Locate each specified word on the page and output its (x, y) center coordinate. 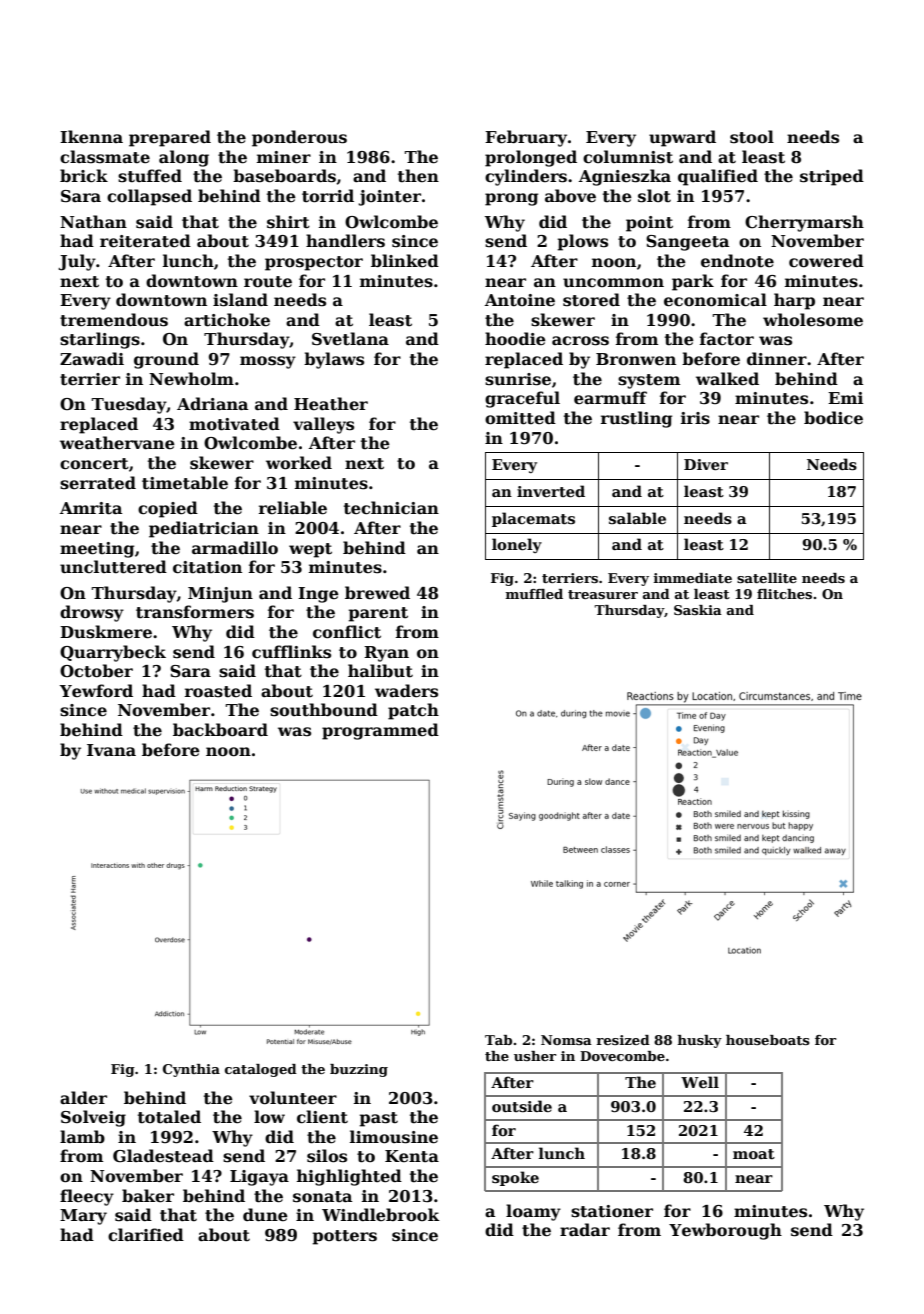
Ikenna (91, 136)
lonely (517, 545)
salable (637, 518)
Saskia (698, 610)
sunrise (518, 379)
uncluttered (113, 567)
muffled (534, 594)
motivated (234, 424)
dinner (777, 359)
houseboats (768, 1040)
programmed (380, 731)
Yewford (96, 690)
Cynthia (191, 1070)
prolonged (531, 158)
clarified (146, 1235)
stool (752, 137)
